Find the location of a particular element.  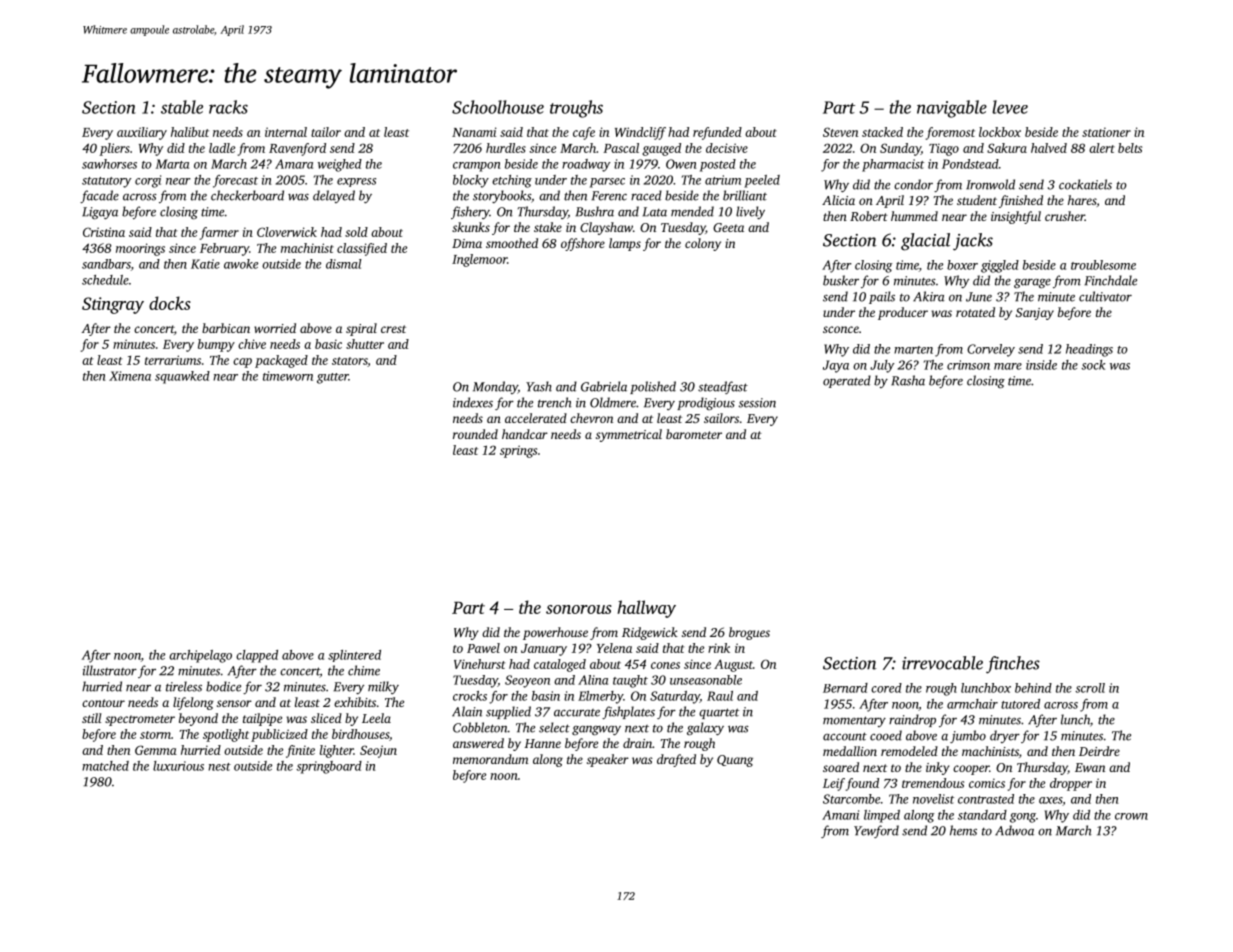

matched is located at coordinates (105, 766).
